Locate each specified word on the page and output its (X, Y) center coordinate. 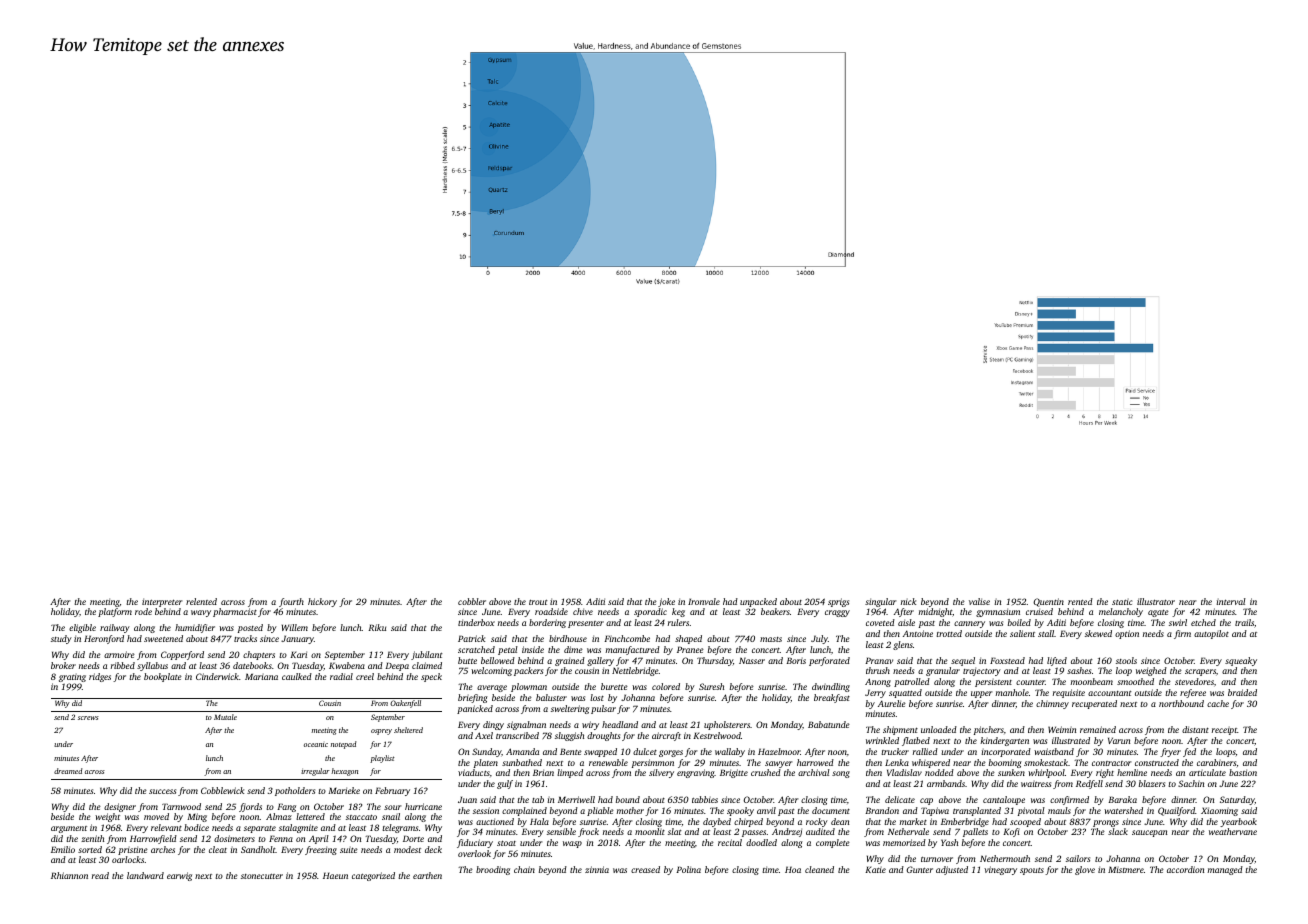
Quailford (1176, 811)
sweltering (570, 709)
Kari (298, 654)
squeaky (1241, 661)
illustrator (1156, 601)
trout (538, 602)
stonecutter (262, 876)
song (841, 774)
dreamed (68, 771)
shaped (688, 639)
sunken (1011, 772)
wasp (572, 844)
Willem (295, 627)
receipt (1224, 731)
